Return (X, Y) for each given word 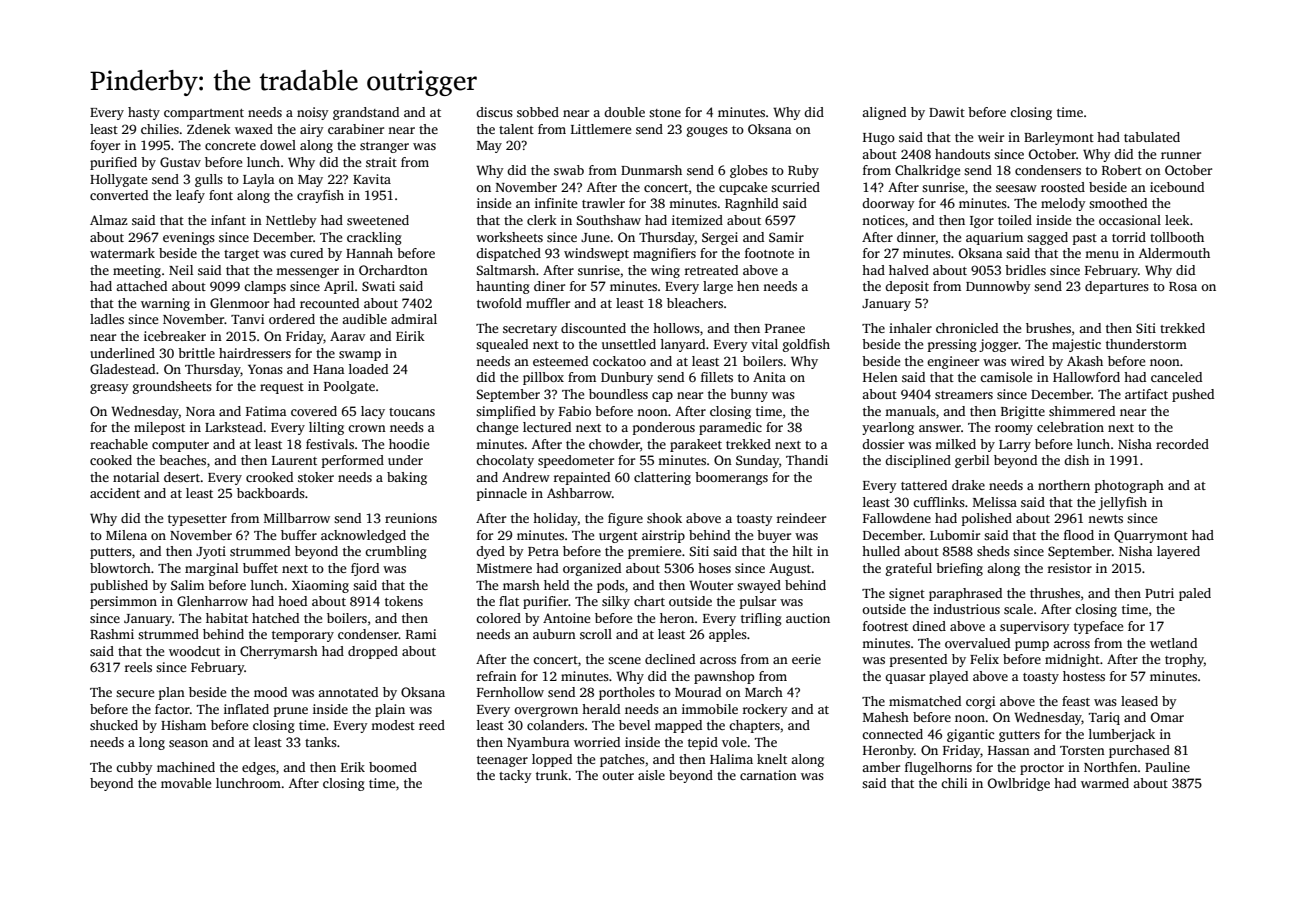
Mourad (698, 692)
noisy (313, 113)
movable (186, 783)
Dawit (947, 112)
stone (665, 113)
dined (929, 626)
